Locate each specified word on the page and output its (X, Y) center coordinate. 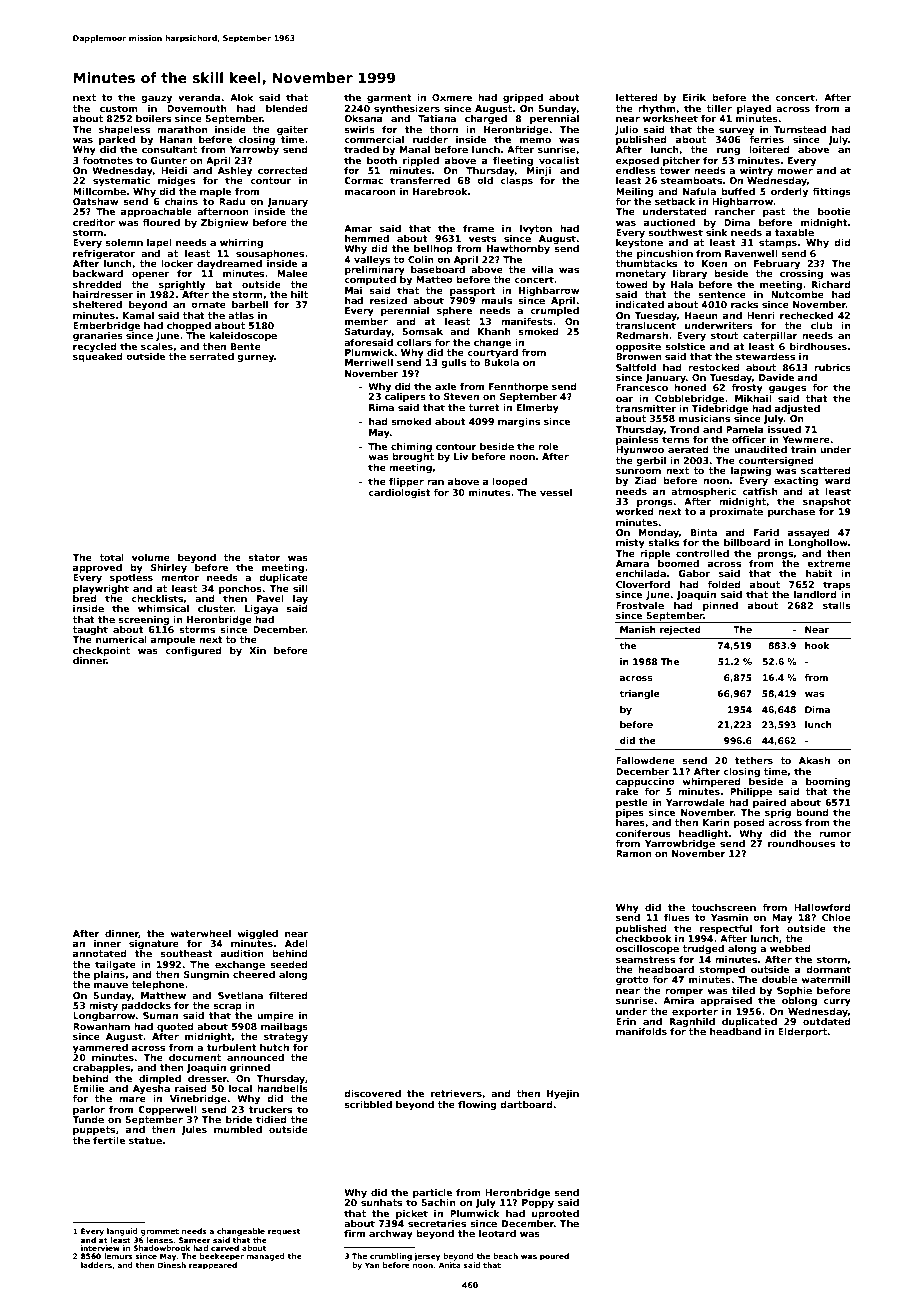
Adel (296, 943)
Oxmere (452, 97)
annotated (100, 953)
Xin (257, 650)
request (284, 1232)
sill (300, 588)
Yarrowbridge (680, 844)
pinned (720, 606)
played (754, 109)
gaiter (292, 130)
